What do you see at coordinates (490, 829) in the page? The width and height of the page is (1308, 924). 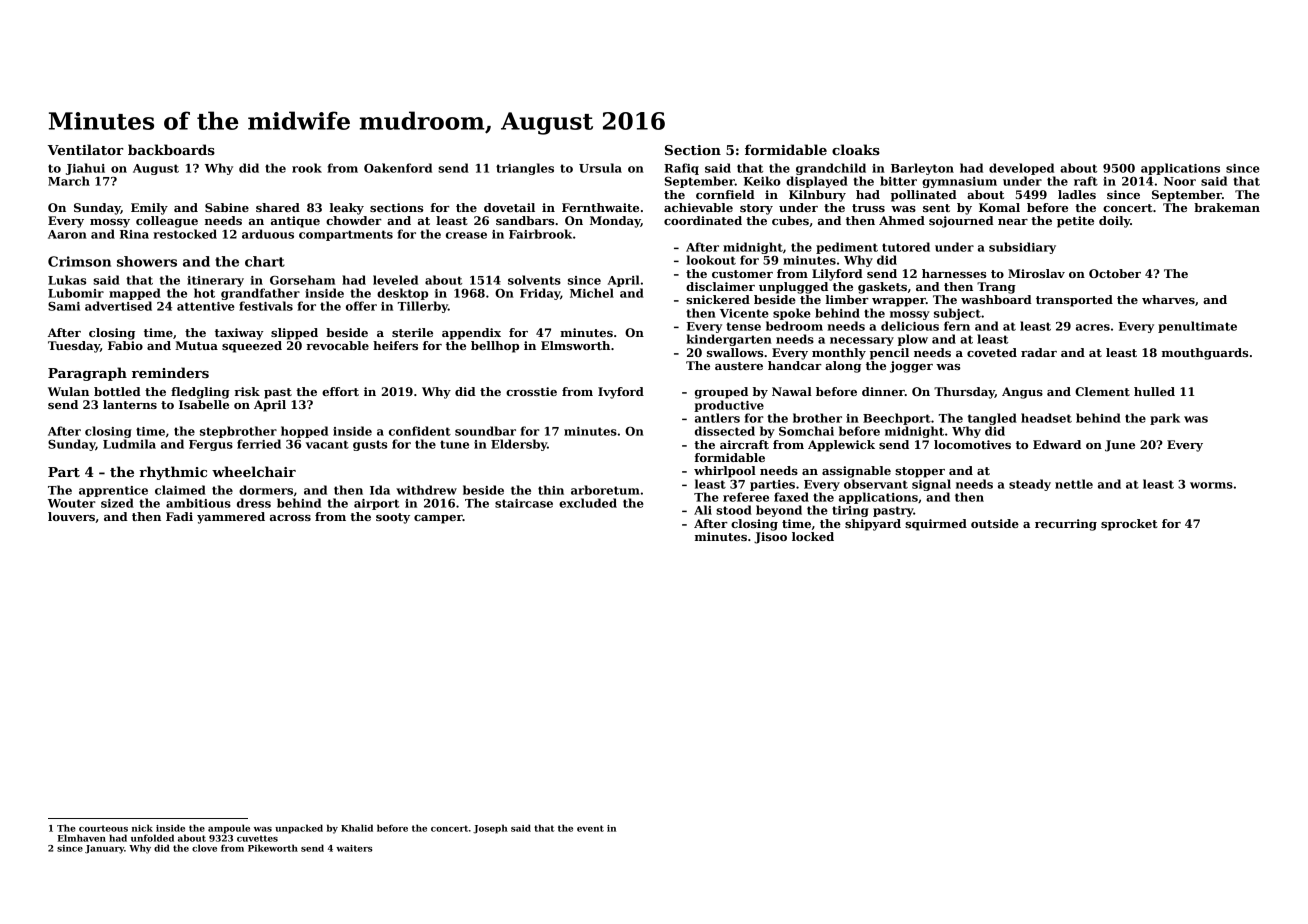 I see `Joseph` at bounding box center [490, 829].
